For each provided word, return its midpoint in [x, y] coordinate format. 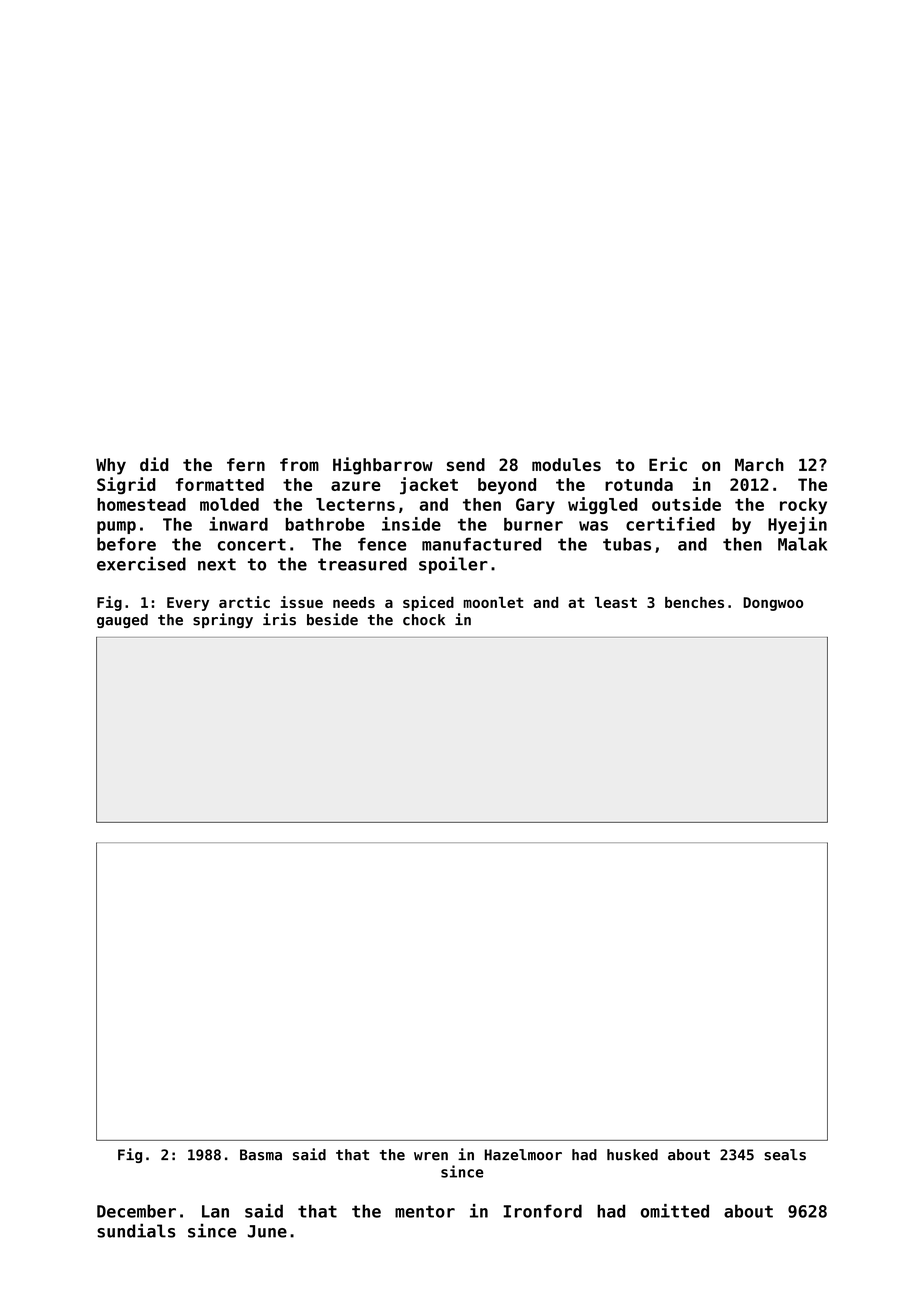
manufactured [481, 544]
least [616, 602]
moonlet [493, 602]
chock [424, 620]
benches [694, 602]
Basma [261, 1155]
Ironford [542, 1211]
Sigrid [126, 486]
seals [785, 1155]
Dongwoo [773, 604]
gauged [122, 621]
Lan [215, 1211]
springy [223, 620]
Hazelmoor [523, 1155]
